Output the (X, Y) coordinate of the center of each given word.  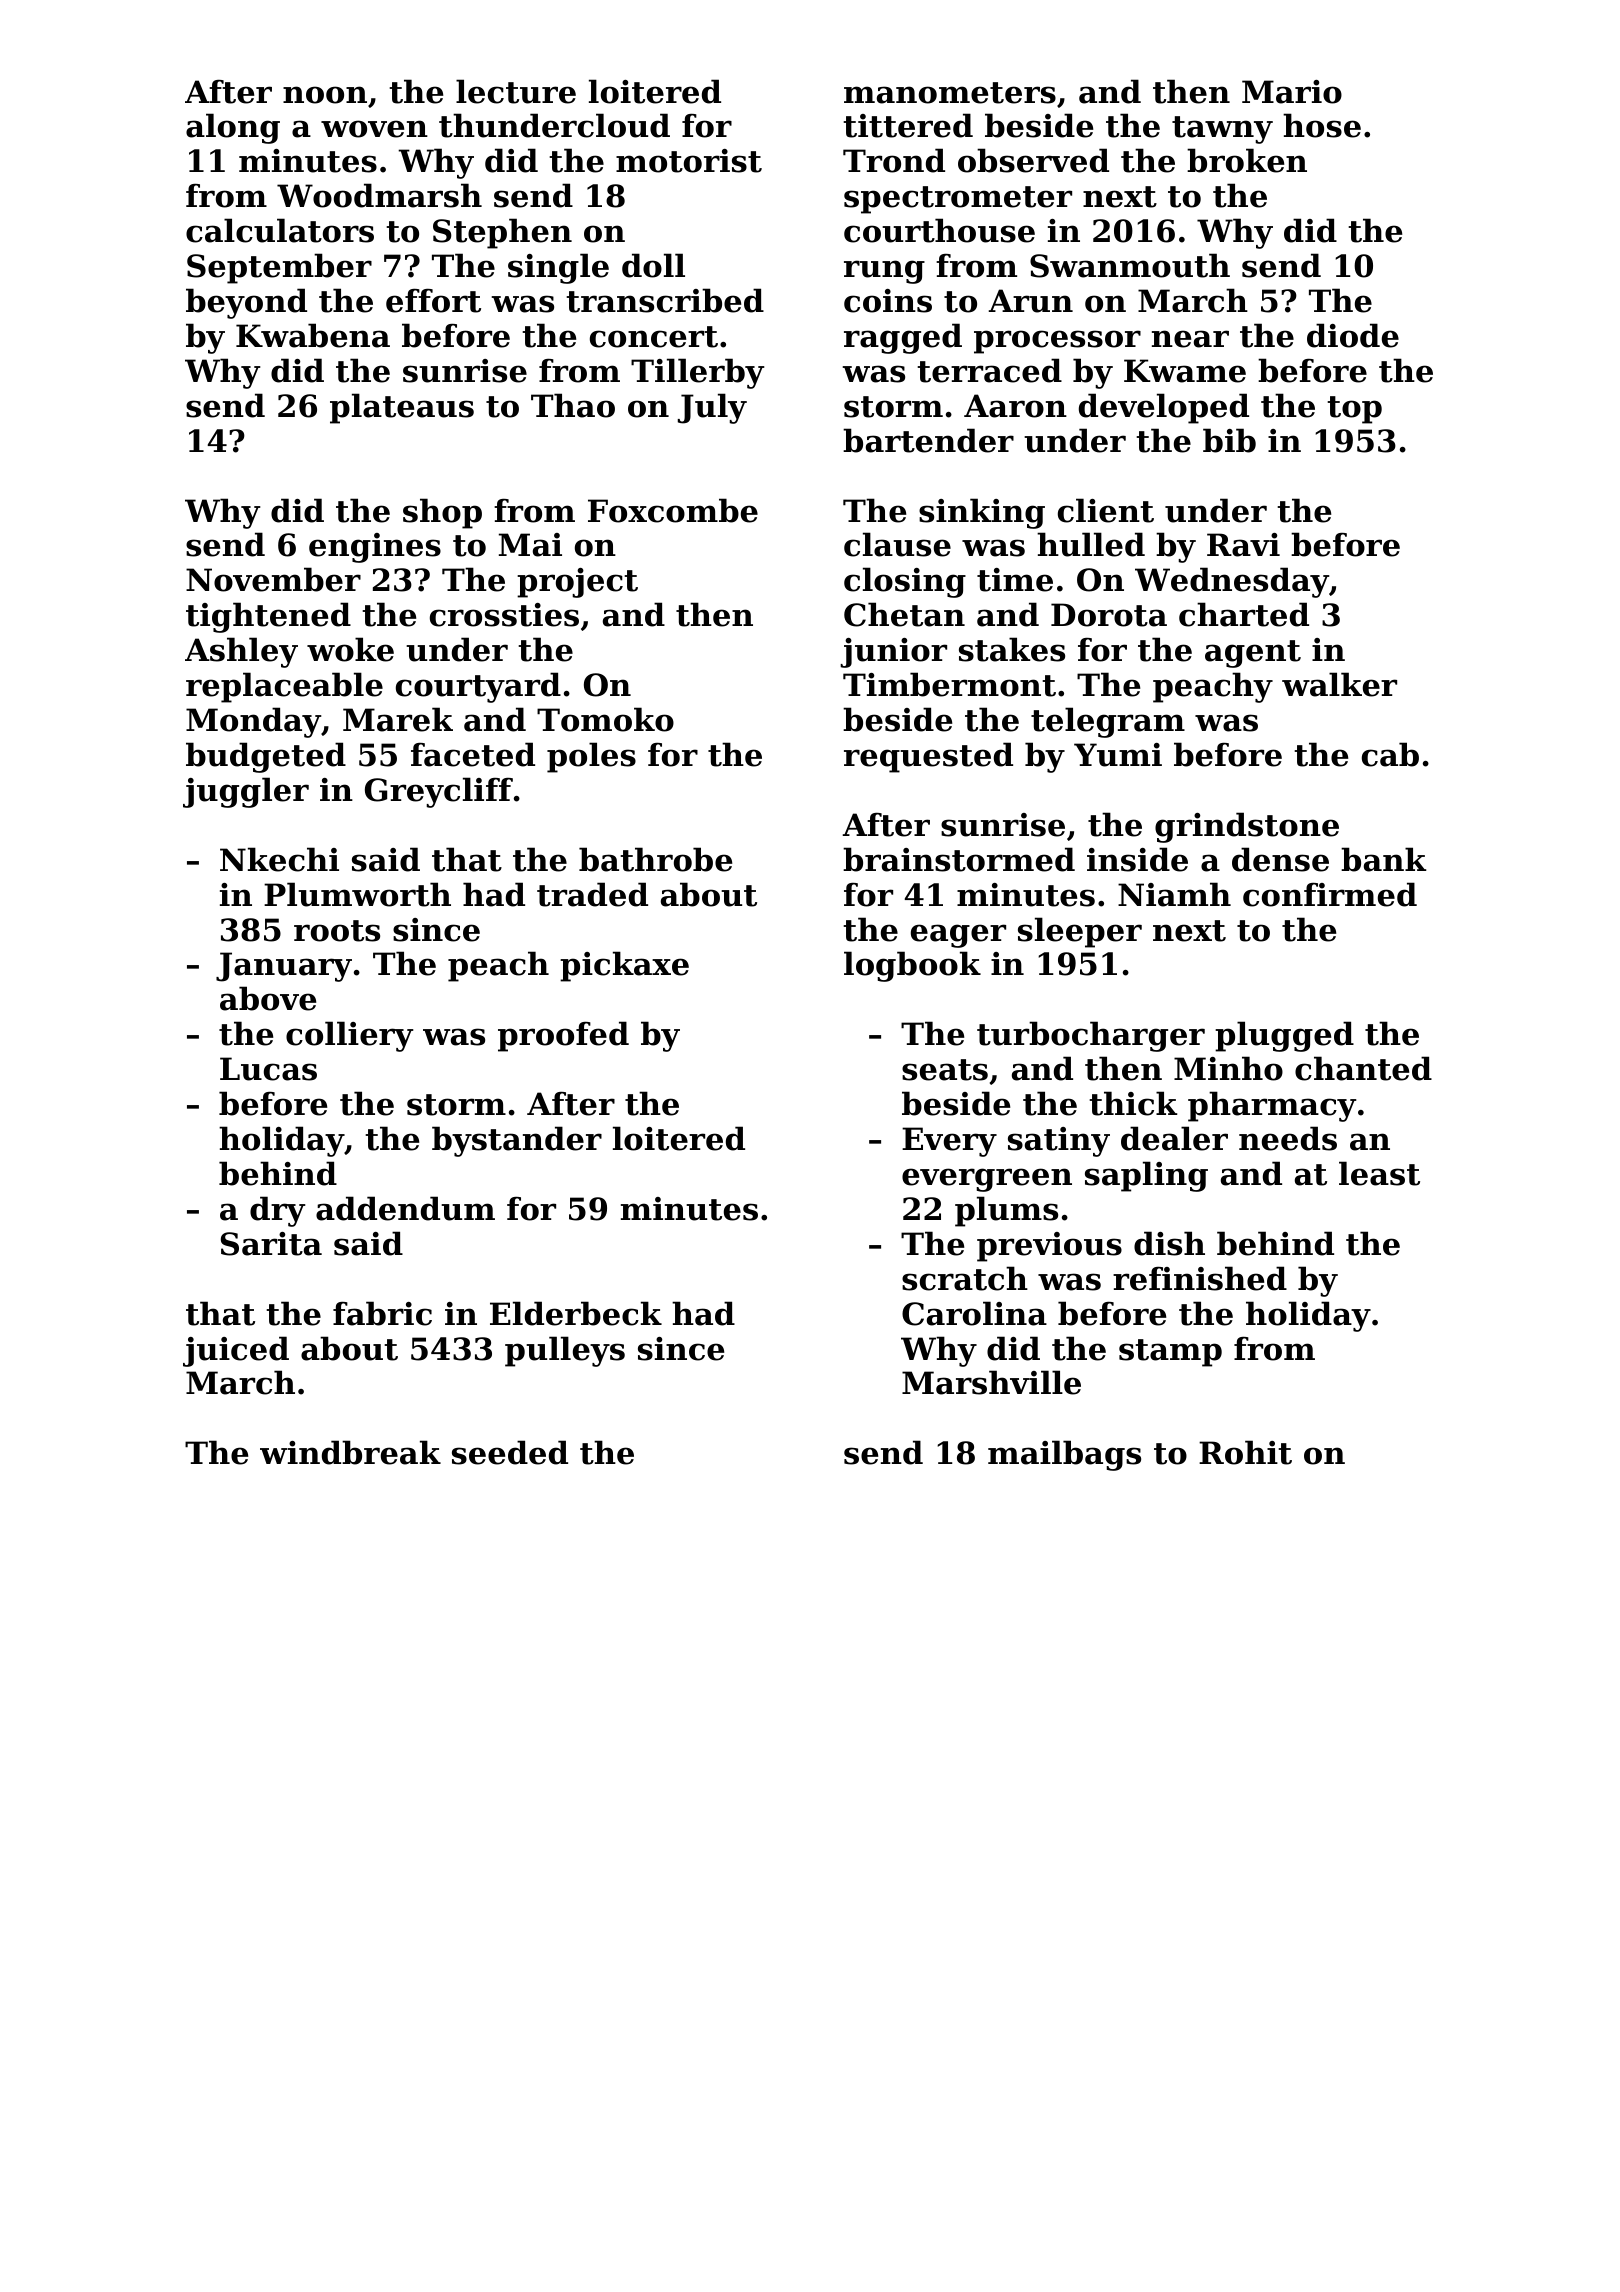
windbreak (350, 1452)
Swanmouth (1130, 265)
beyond (246, 303)
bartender (928, 440)
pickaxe (624, 966)
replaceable (284, 687)
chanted (1363, 1068)
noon (325, 95)
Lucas (268, 1069)
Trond (894, 160)
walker (1339, 684)
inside (1137, 859)
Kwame (1185, 371)
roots (337, 931)
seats (945, 1070)
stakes (1012, 649)
